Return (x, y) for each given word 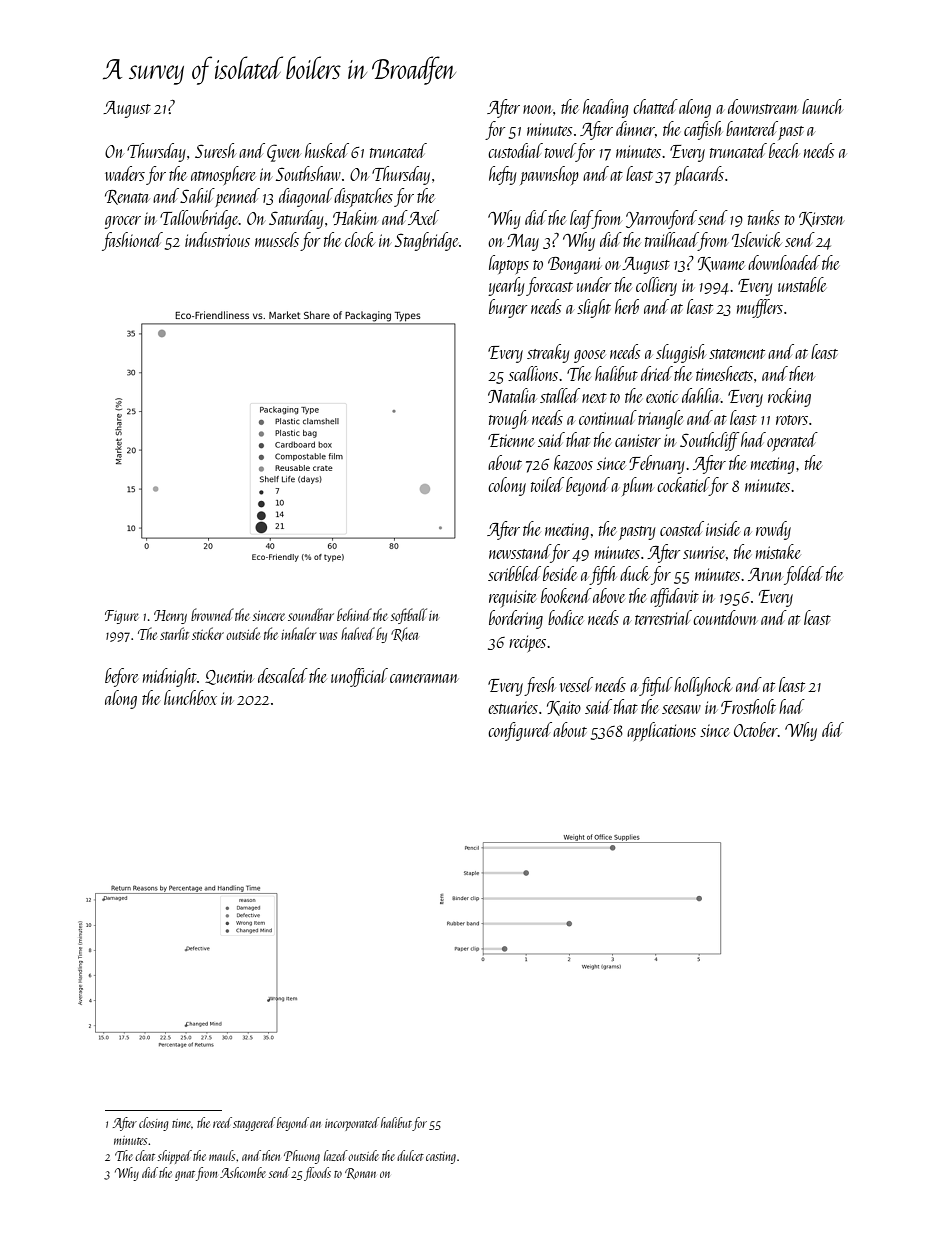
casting (441, 1158)
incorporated (352, 1124)
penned (237, 197)
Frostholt (748, 706)
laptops (509, 264)
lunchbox (190, 697)
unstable (802, 284)
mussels (277, 239)
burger (508, 308)
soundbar (311, 614)
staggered (254, 1124)
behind (354, 614)
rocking (789, 397)
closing (154, 1124)
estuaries (513, 707)
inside (723, 528)
